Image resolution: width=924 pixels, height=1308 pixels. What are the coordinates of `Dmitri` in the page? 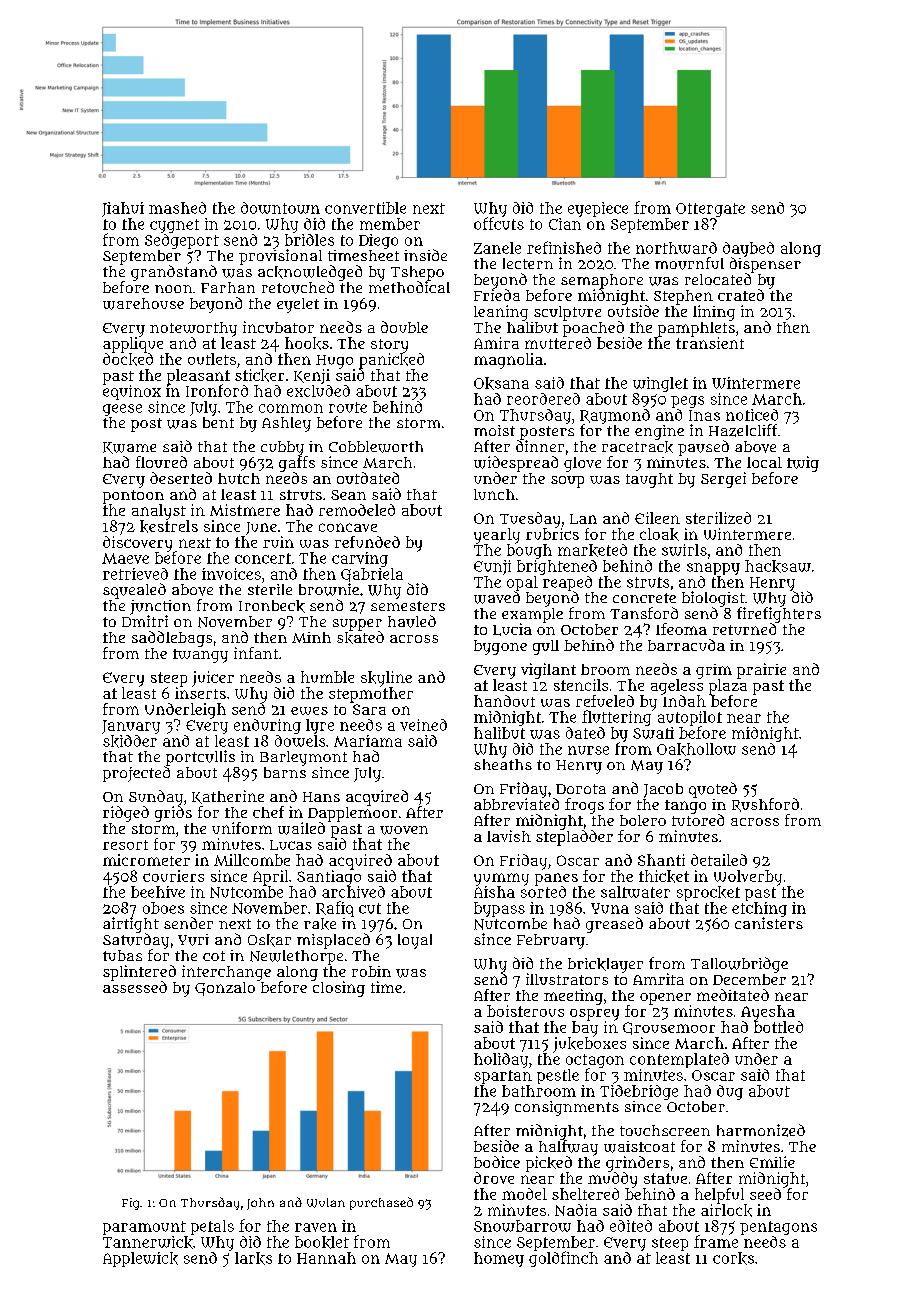 It's located at (145, 621).
